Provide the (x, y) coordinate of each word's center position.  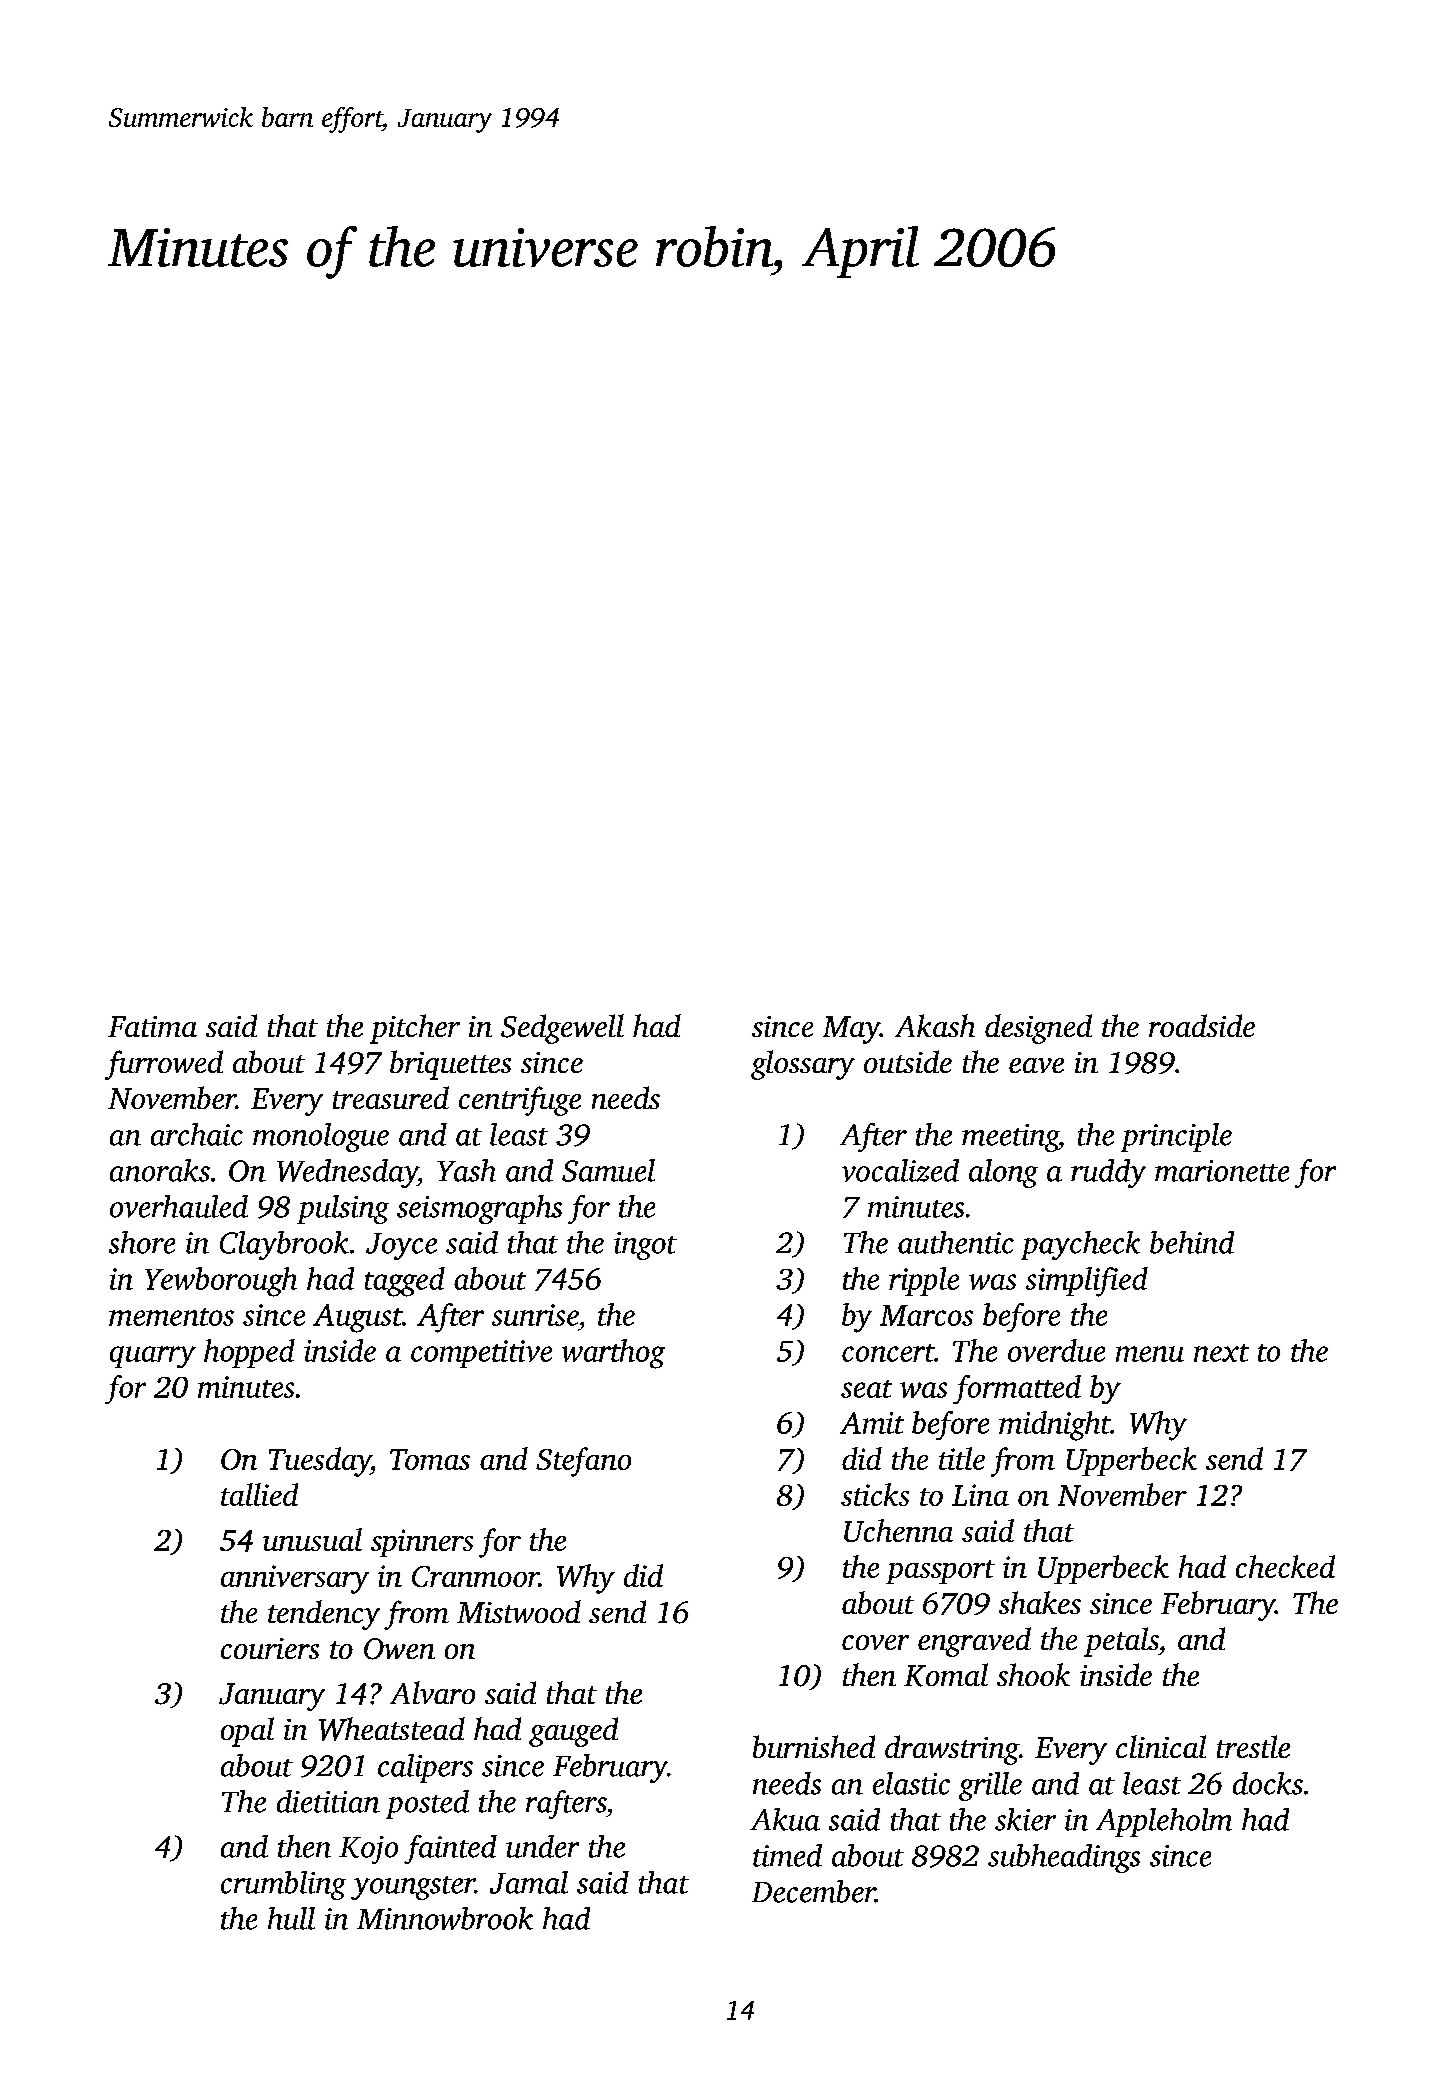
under (542, 1846)
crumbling (283, 1885)
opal (247, 1732)
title (962, 1458)
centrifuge (520, 1101)
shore (142, 1242)
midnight (1055, 1426)
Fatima (152, 1026)
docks (1268, 1783)
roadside (1202, 1025)
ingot (645, 1246)
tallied (259, 1494)
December (813, 1891)
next (1221, 1353)
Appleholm (1164, 1822)
